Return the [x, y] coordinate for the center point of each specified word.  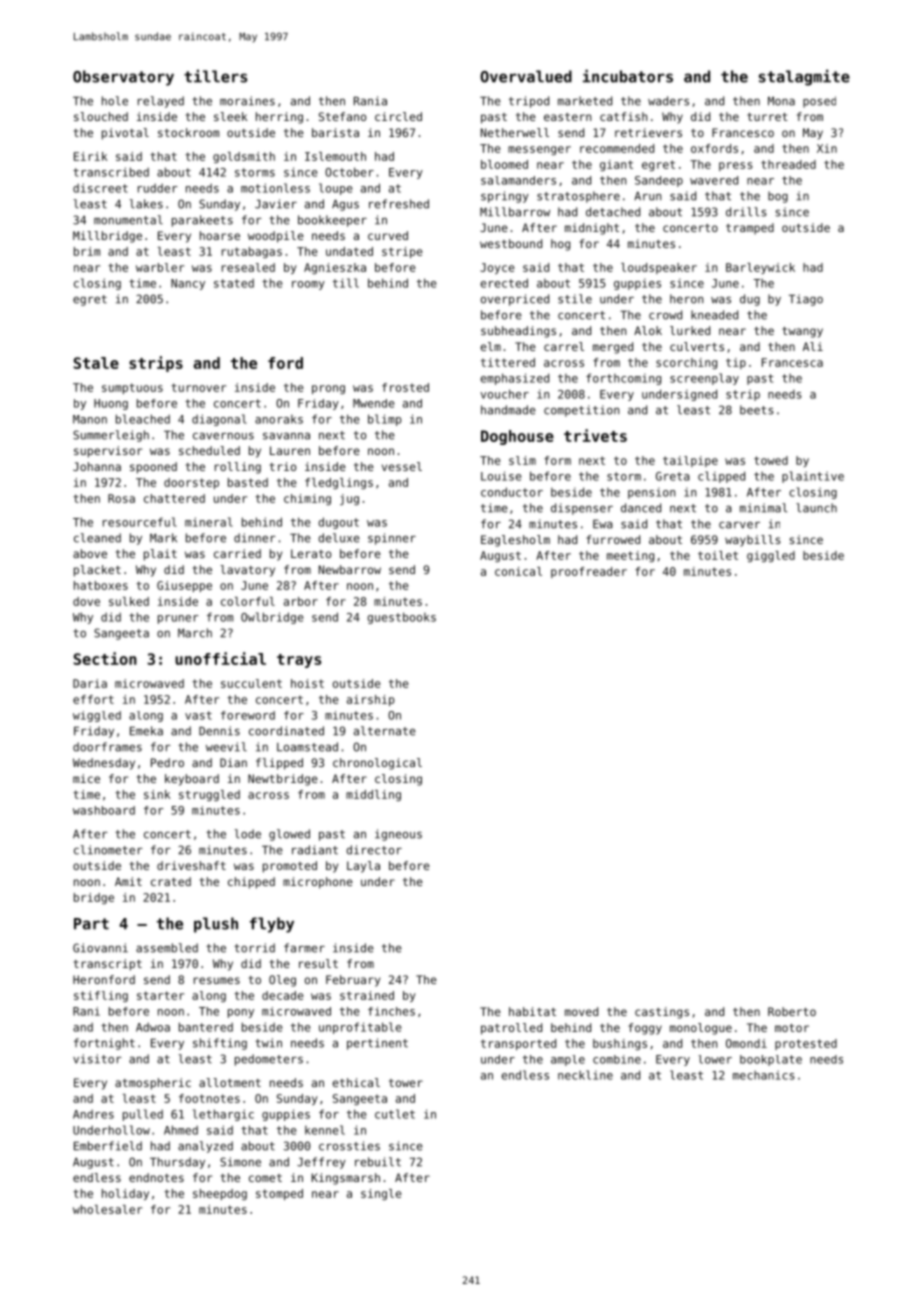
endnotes [156, 1177]
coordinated [286, 731]
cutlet [395, 1114]
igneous [398, 835]
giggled [771, 556]
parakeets [202, 221]
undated [349, 251]
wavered [714, 180]
